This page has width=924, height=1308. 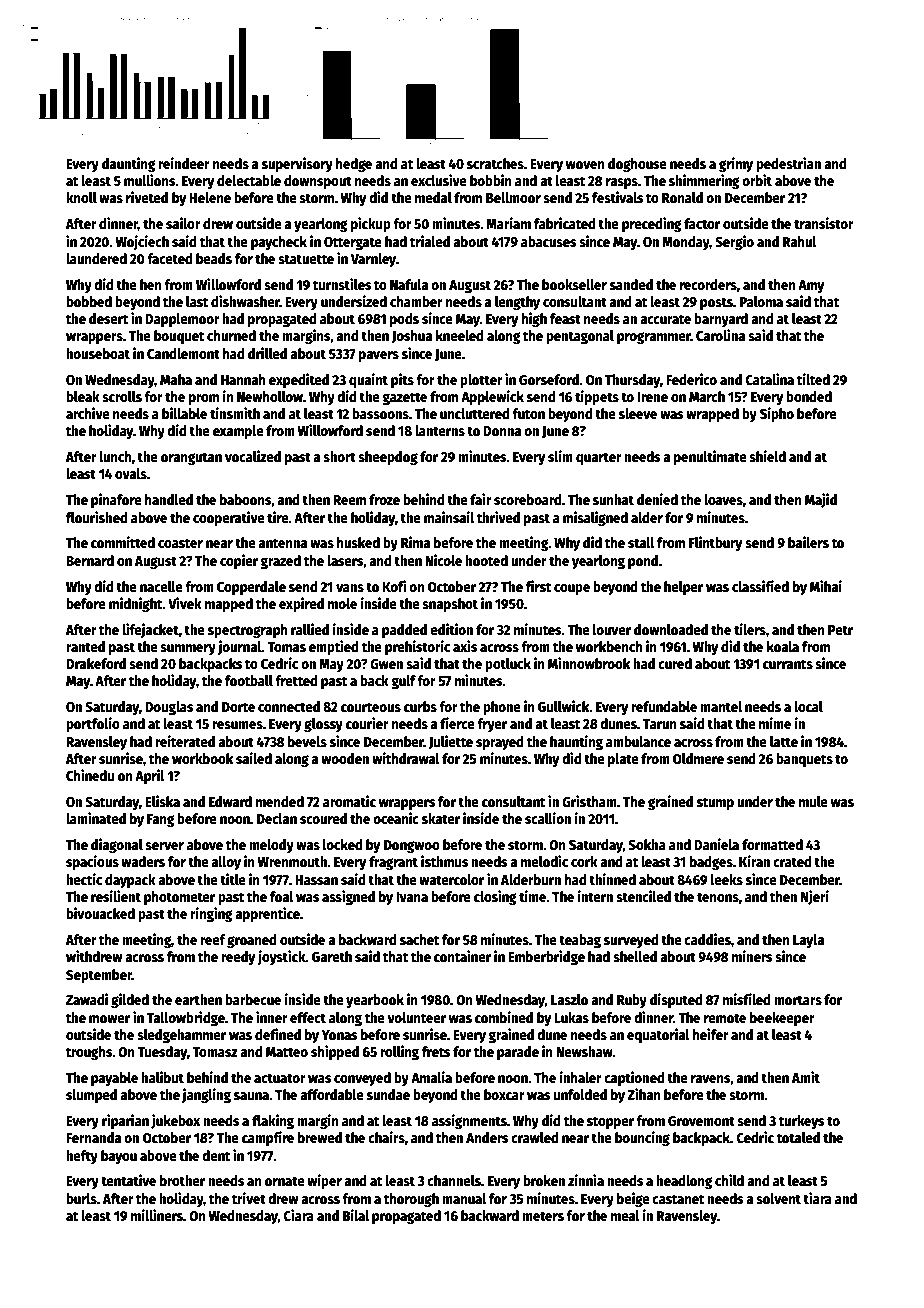 I want to click on payable, so click(x=114, y=1079).
